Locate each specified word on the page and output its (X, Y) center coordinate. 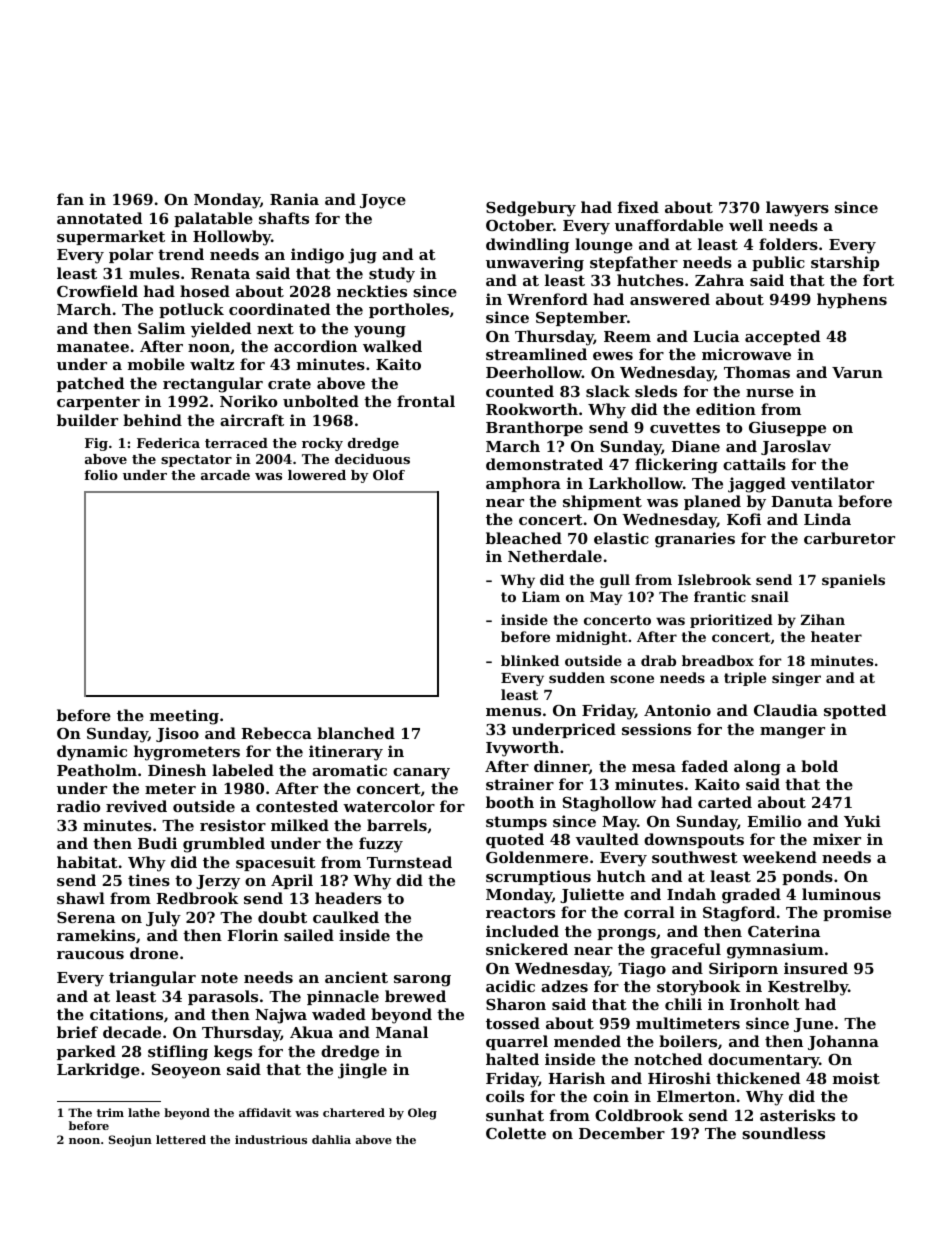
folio (101, 475)
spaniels (853, 581)
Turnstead (409, 862)
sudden (577, 677)
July (163, 919)
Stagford (739, 914)
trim (110, 1112)
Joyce (383, 201)
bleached (524, 538)
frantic (720, 596)
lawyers (797, 209)
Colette (516, 1133)
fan (70, 199)
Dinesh (177, 770)
